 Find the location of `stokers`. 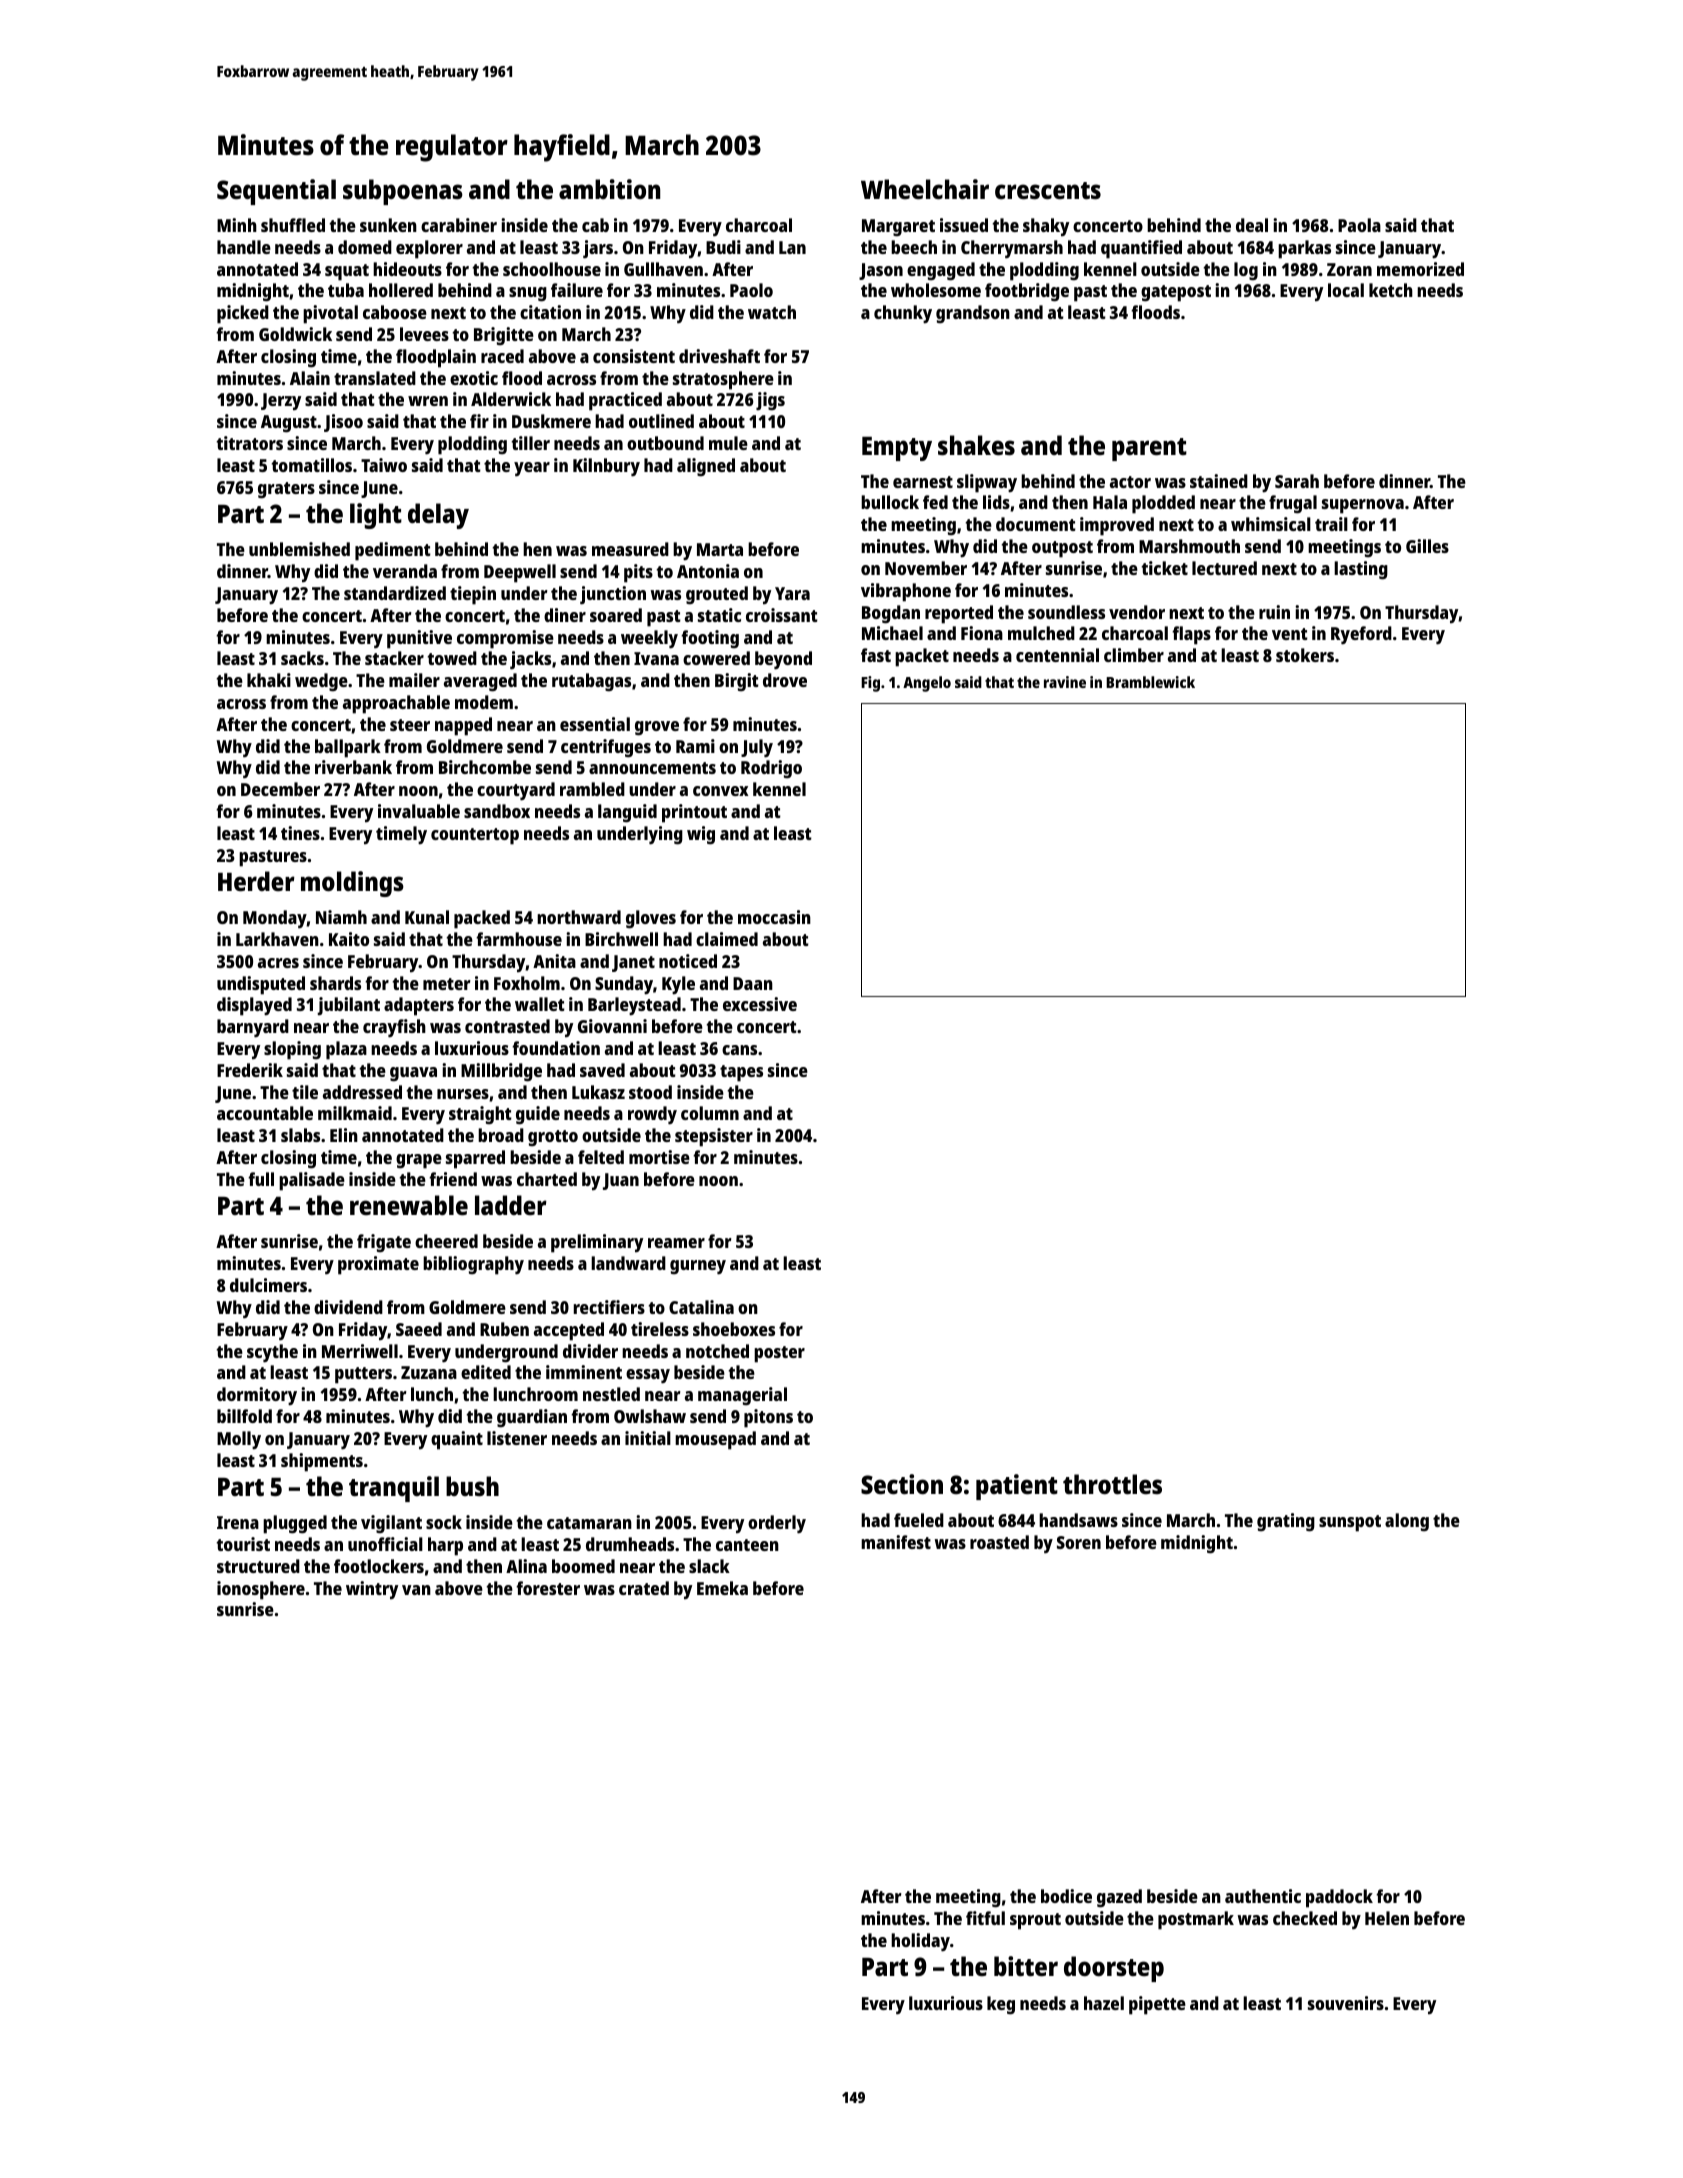

stokers is located at coordinates (1305, 655).
